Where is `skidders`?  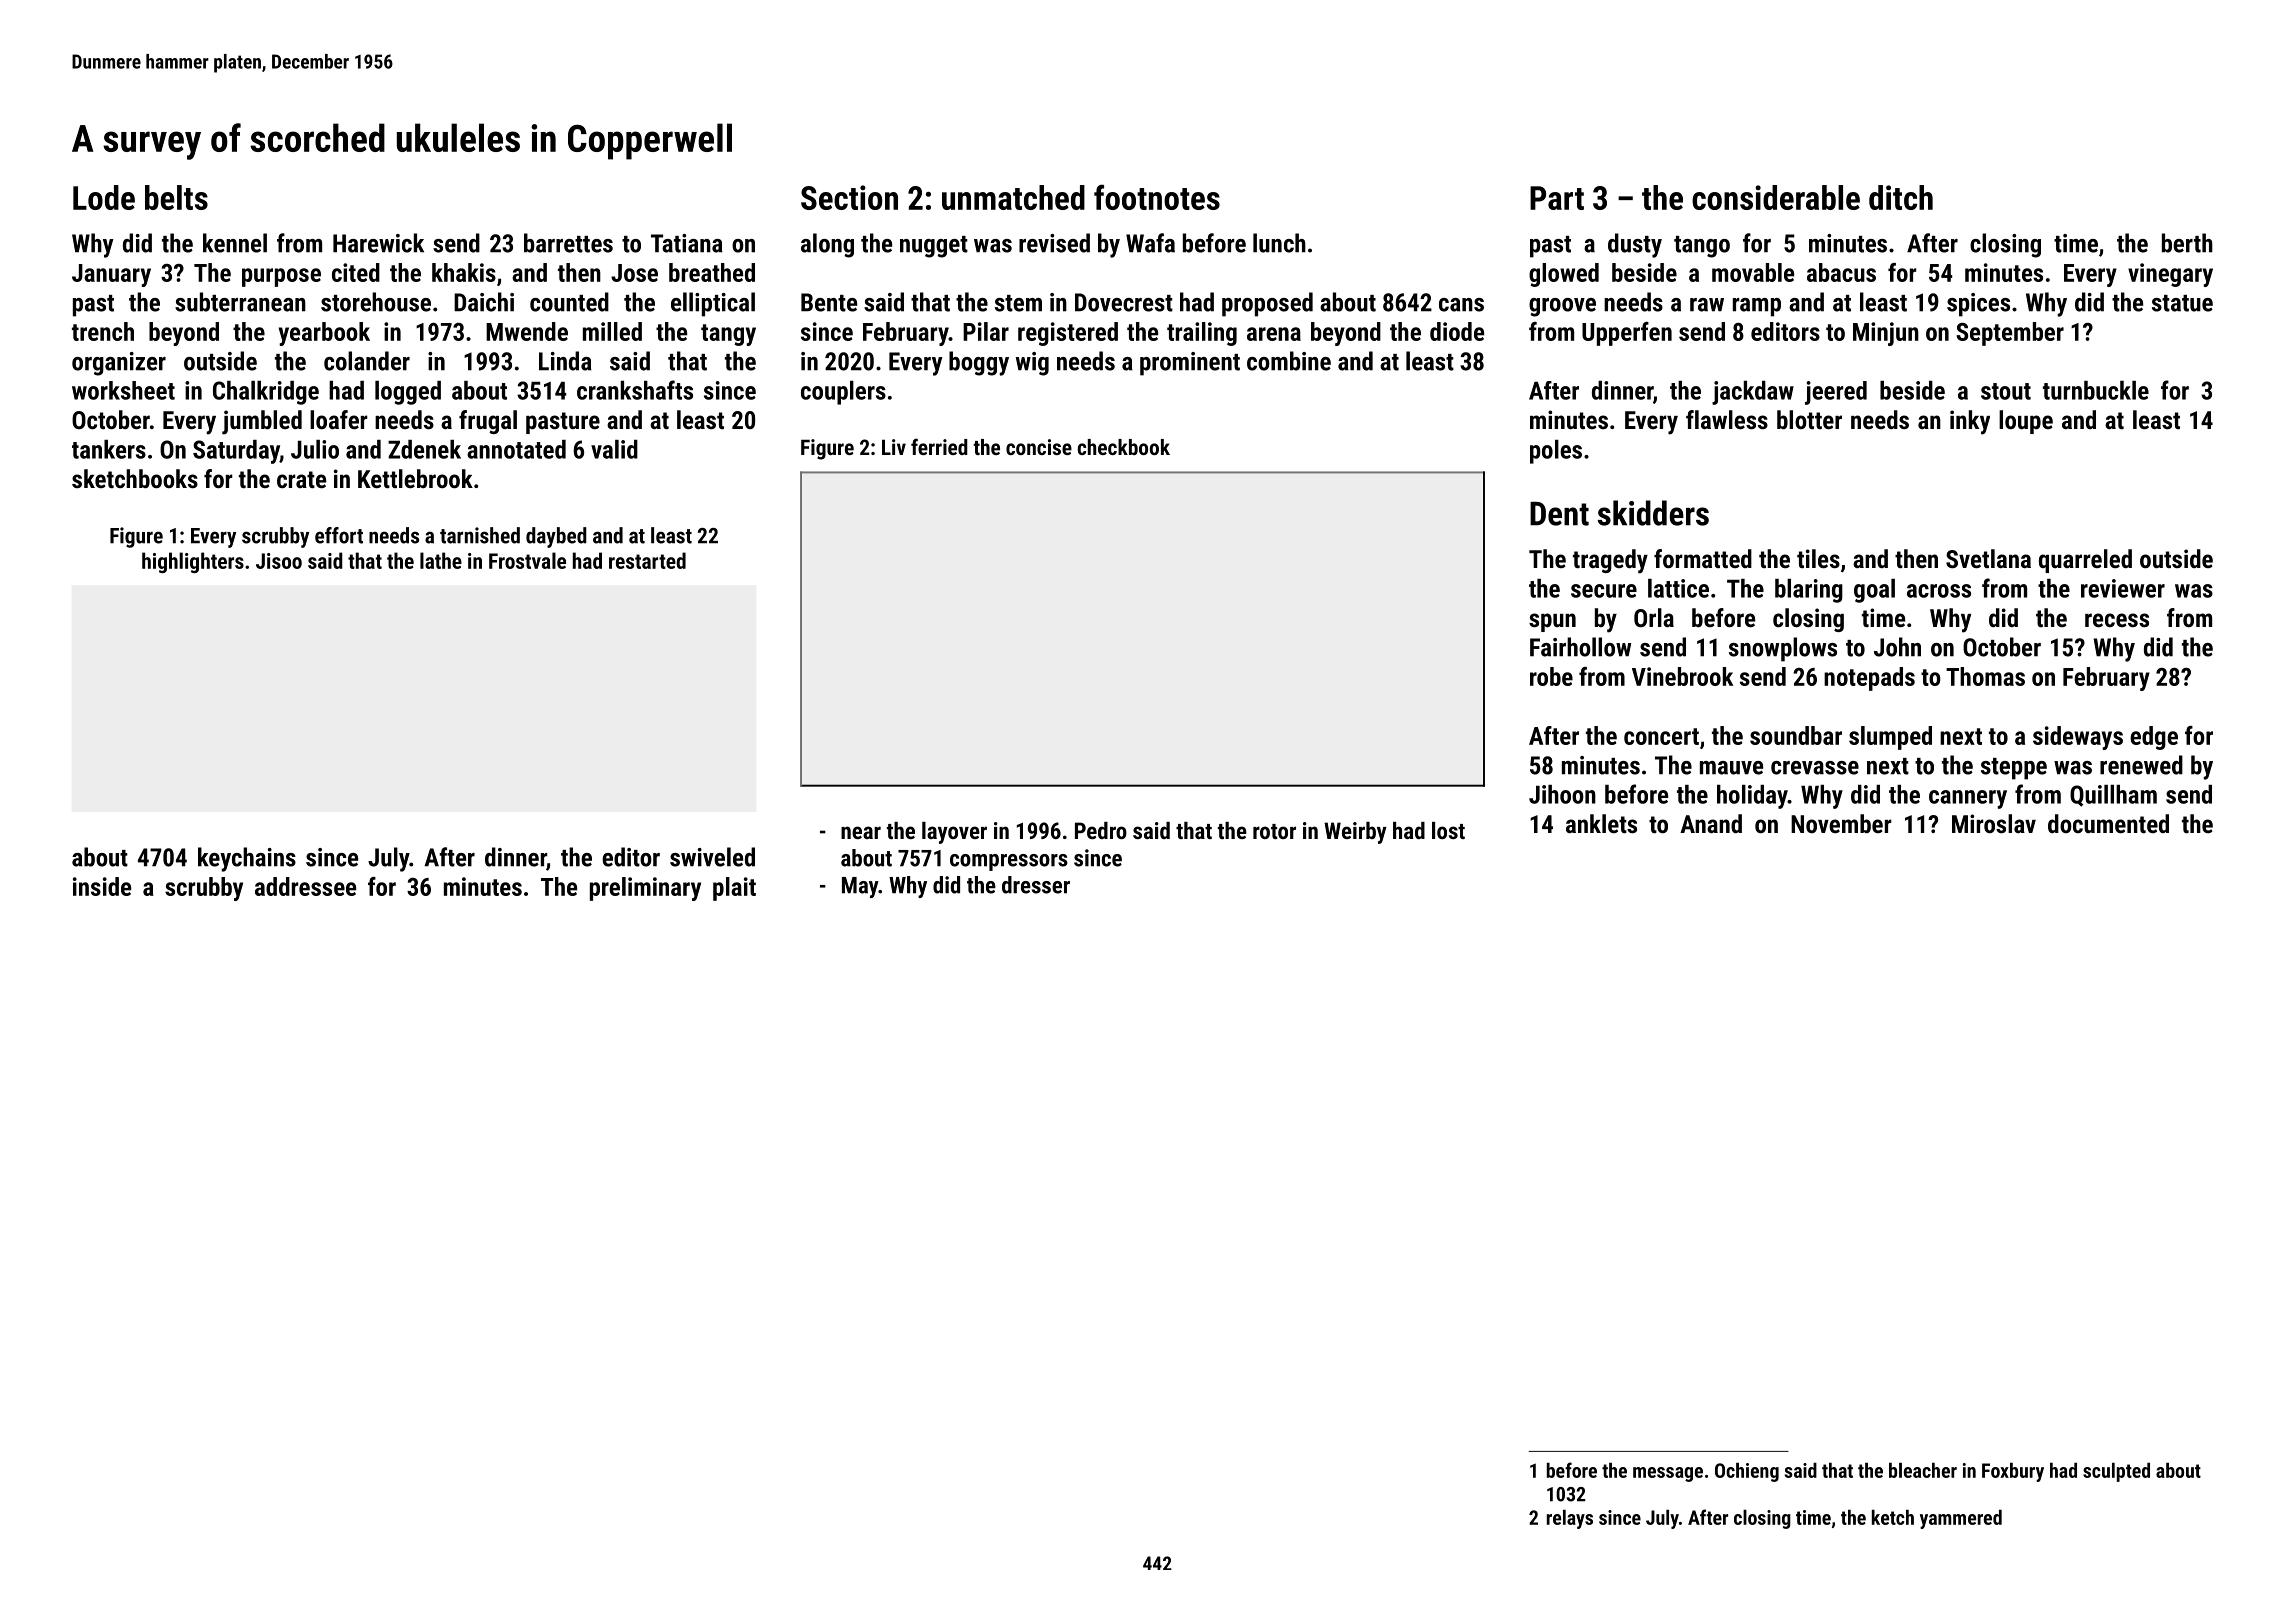
skidders is located at coordinates (1653, 513).
